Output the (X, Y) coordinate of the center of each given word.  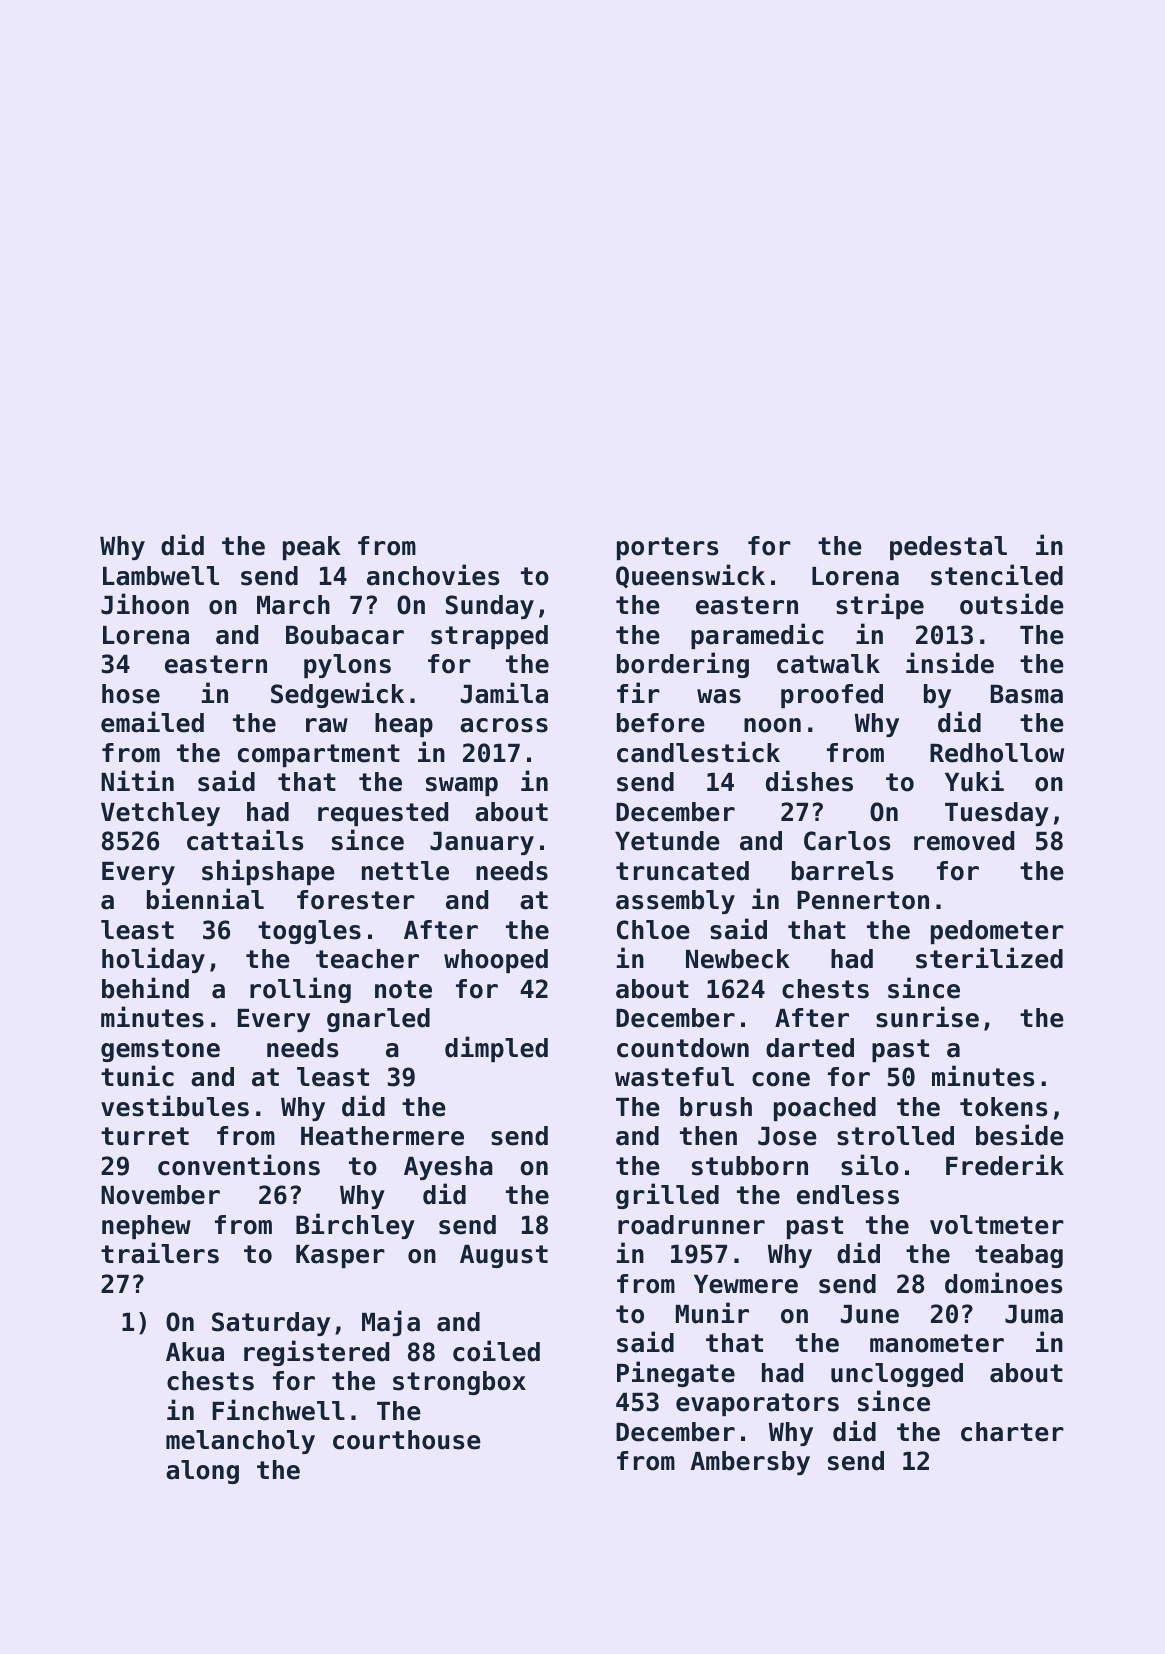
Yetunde (667, 841)
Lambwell (161, 576)
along (202, 1472)
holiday (153, 960)
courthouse (407, 1440)
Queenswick (690, 576)
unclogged (897, 1375)
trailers (160, 1253)
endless (848, 1195)
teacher (367, 959)
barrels (842, 871)
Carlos (847, 841)
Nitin (137, 780)
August (504, 1256)
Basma (1027, 694)
